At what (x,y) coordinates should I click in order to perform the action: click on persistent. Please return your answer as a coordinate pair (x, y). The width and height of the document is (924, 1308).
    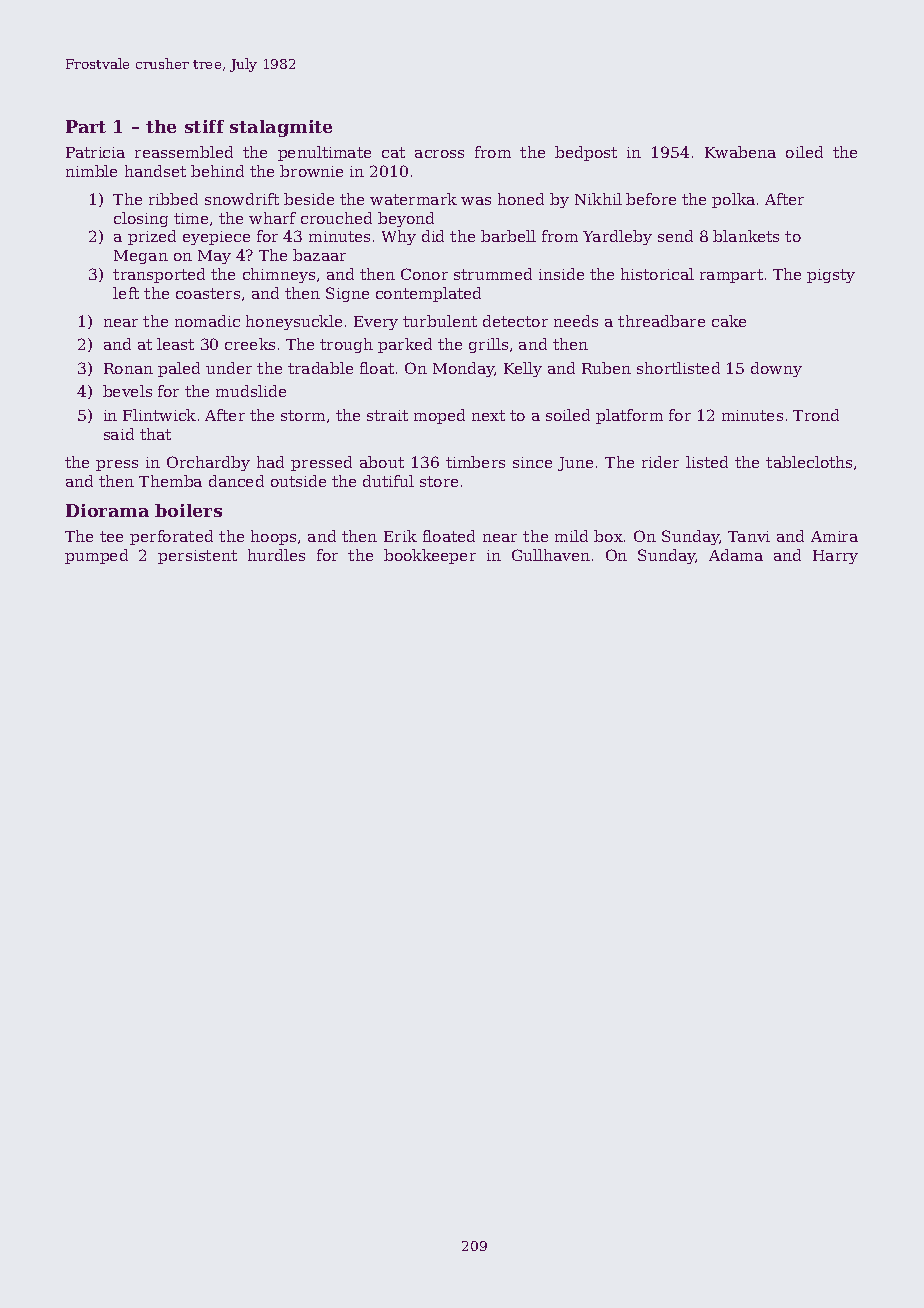
    Looking at the image, I should click on (197, 557).
